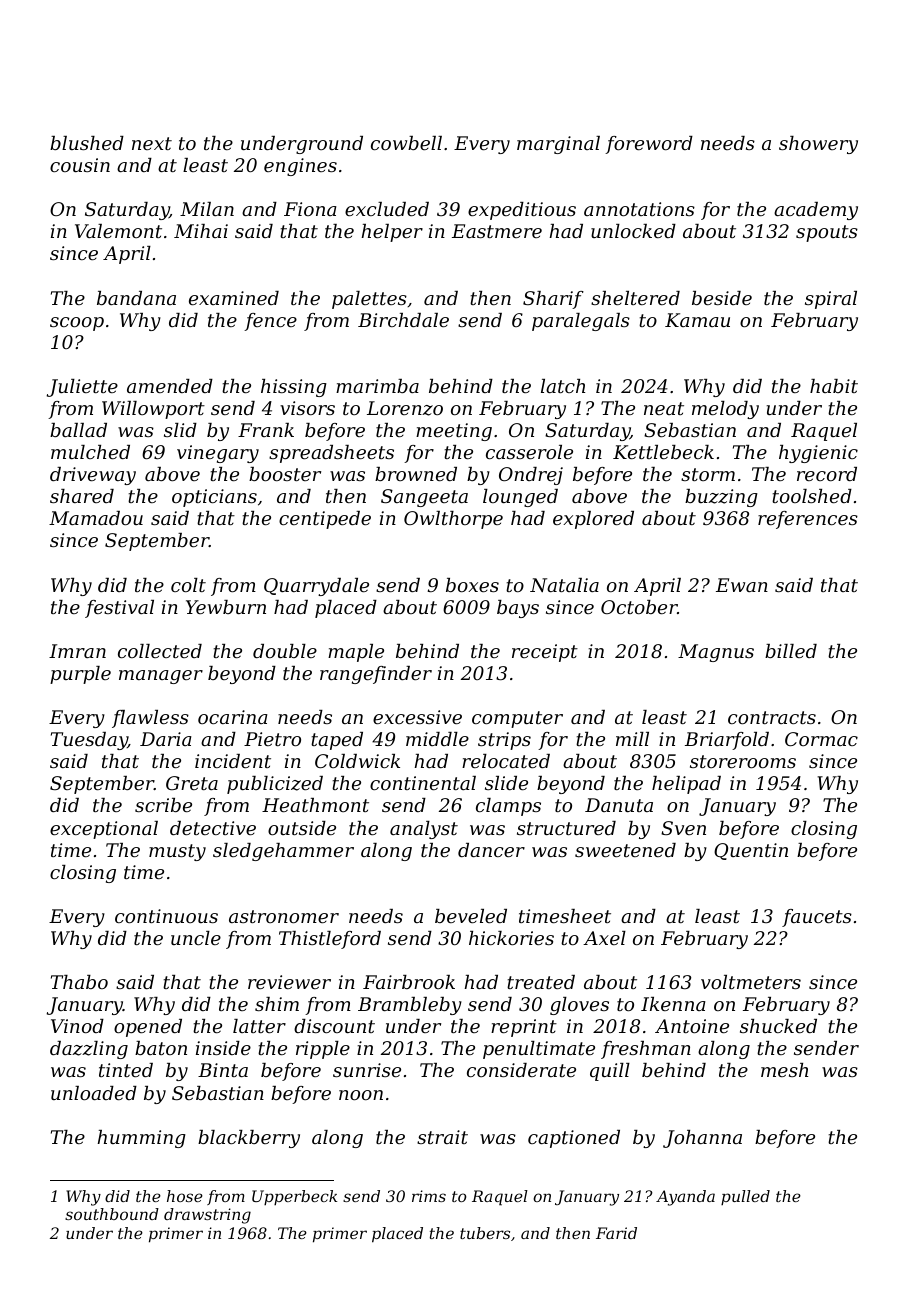 The width and height of the document is (908, 1316). What do you see at coordinates (152, 143) in the document?
I see `next` at bounding box center [152, 143].
